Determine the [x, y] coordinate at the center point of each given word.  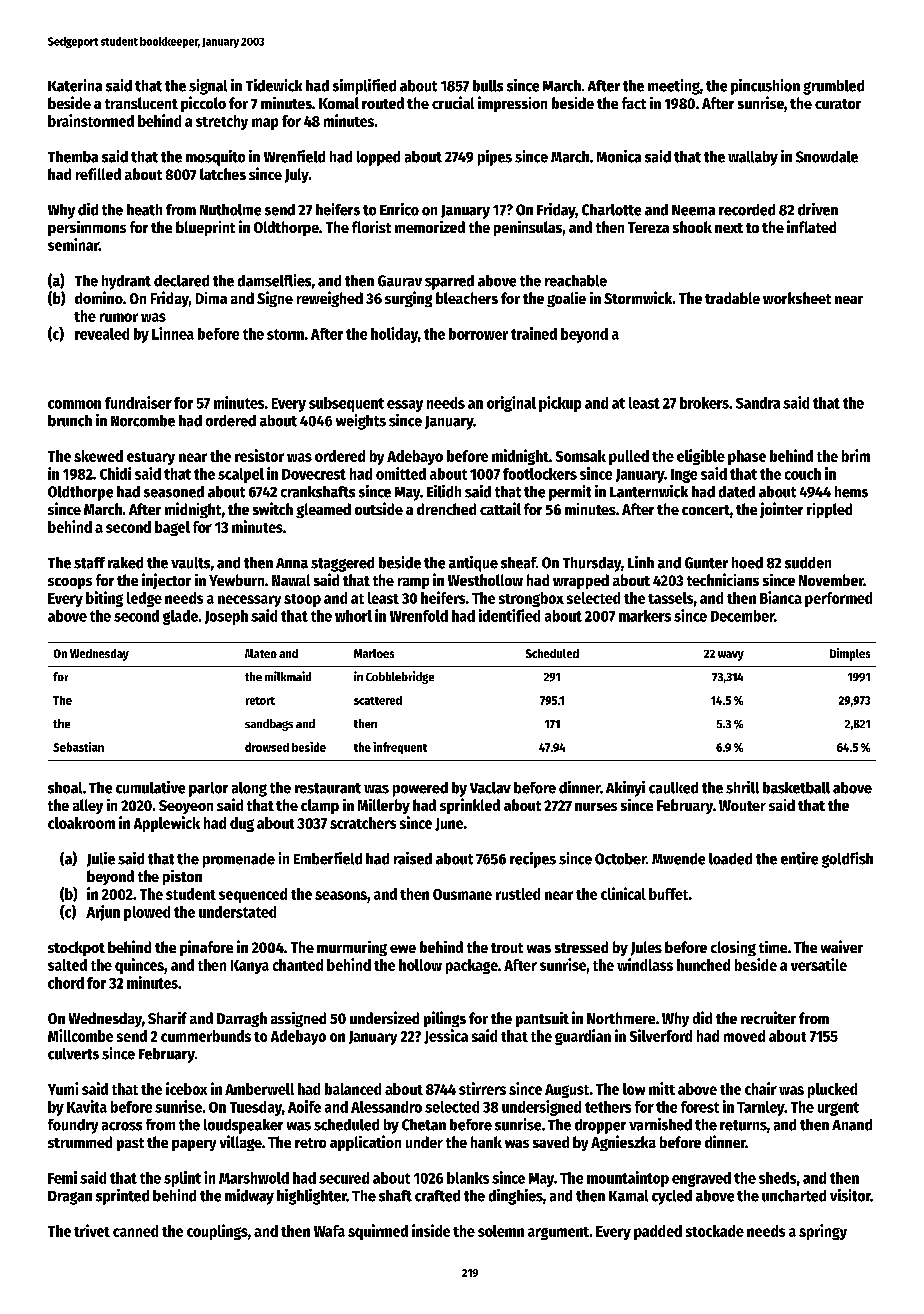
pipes [495, 158]
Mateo [261, 653]
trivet [92, 1230]
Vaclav [490, 788]
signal [208, 87]
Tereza [648, 227]
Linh [641, 562]
